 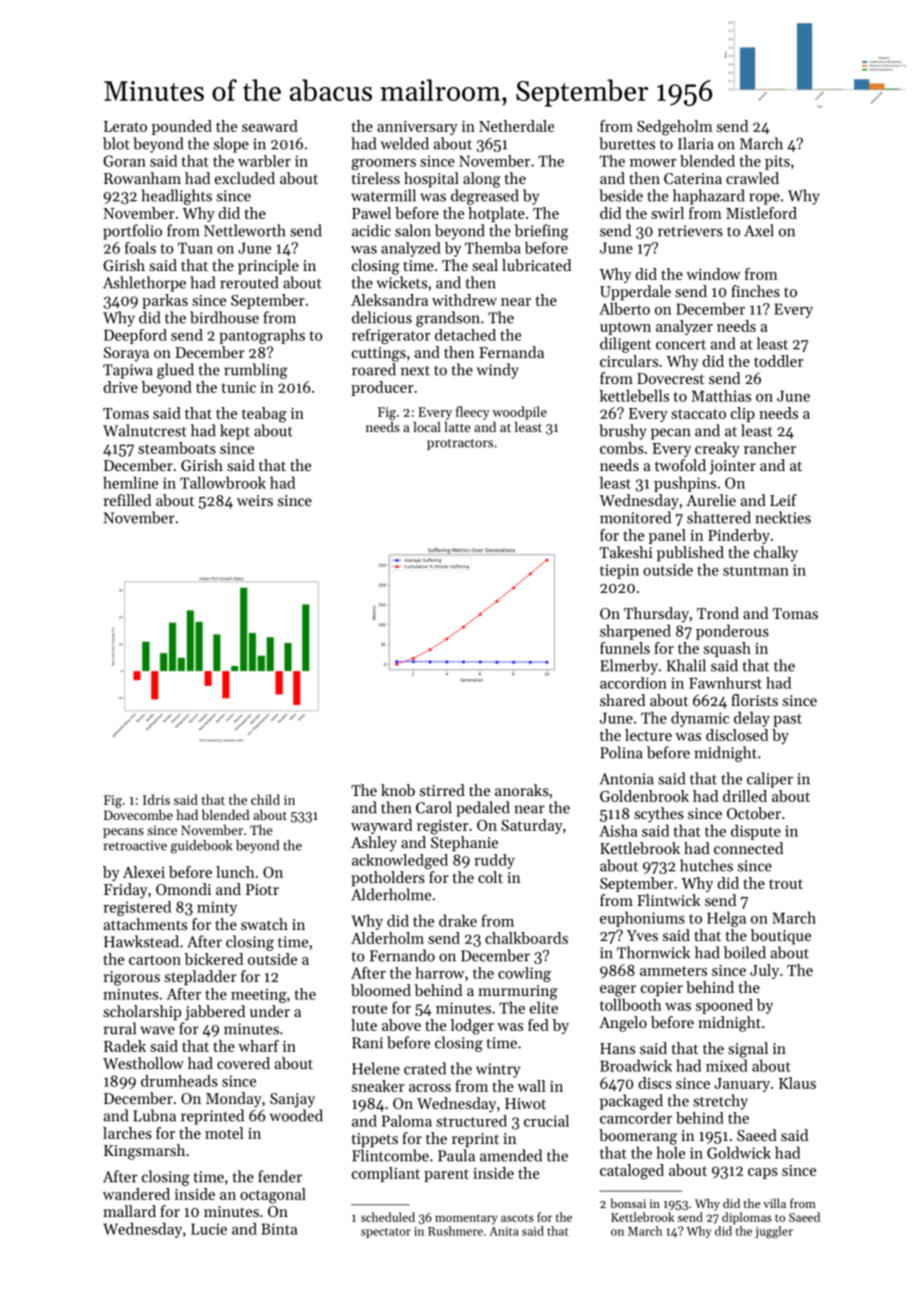 I want to click on funnels, so click(x=625, y=648).
